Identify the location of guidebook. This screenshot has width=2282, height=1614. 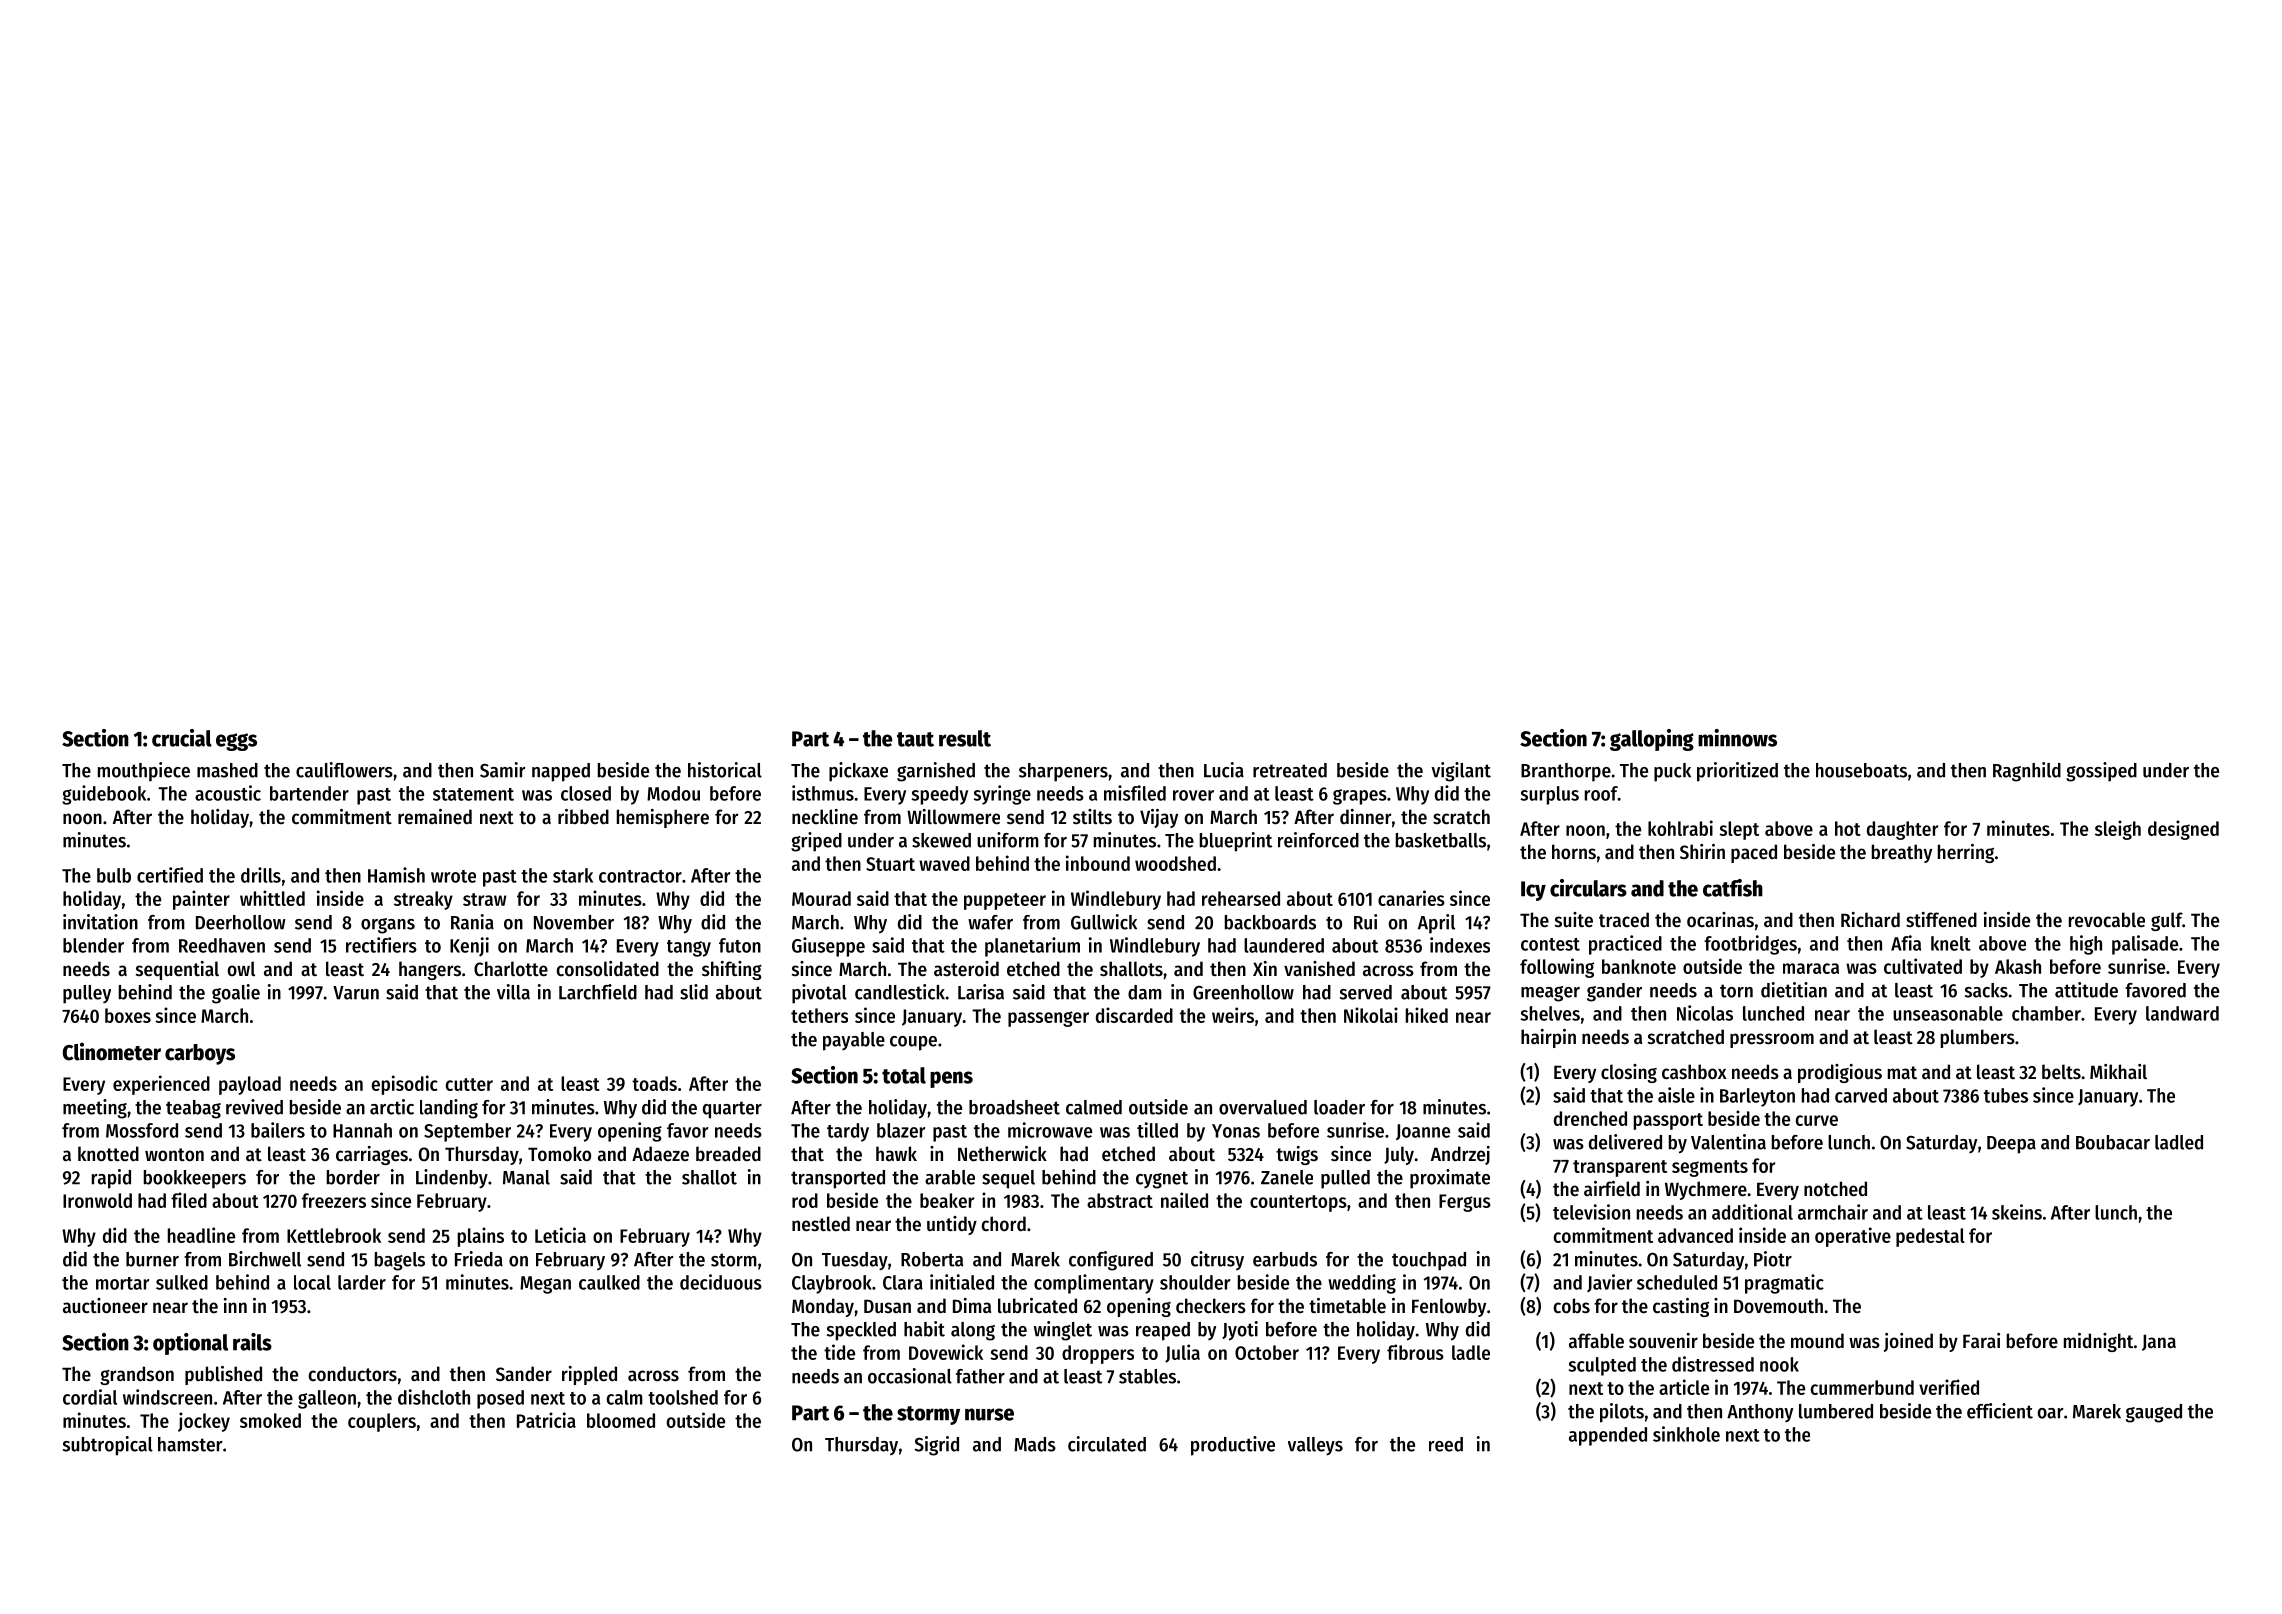
(104, 795).
